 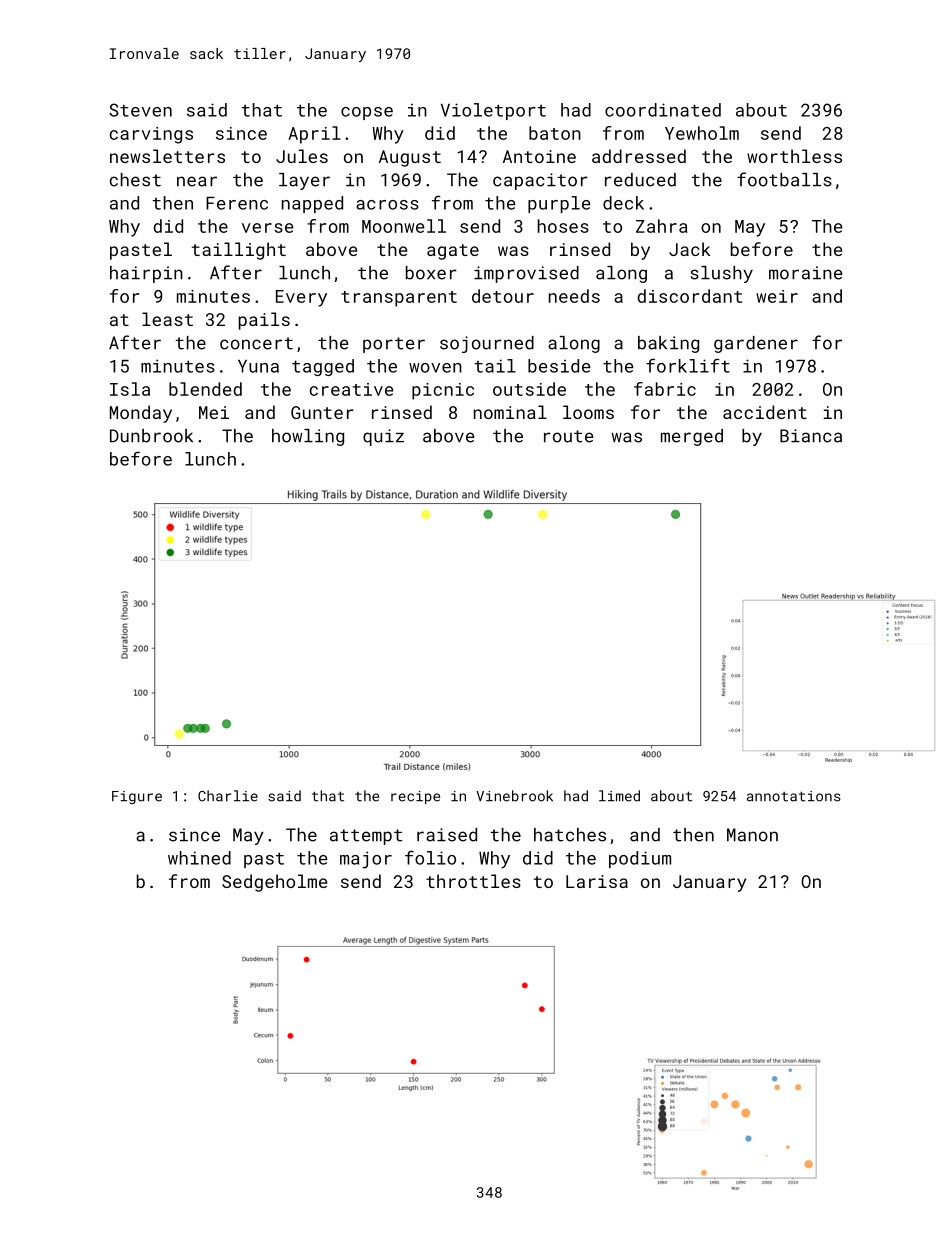 What do you see at coordinates (383, 437) in the screenshot?
I see `quiz` at bounding box center [383, 437].
